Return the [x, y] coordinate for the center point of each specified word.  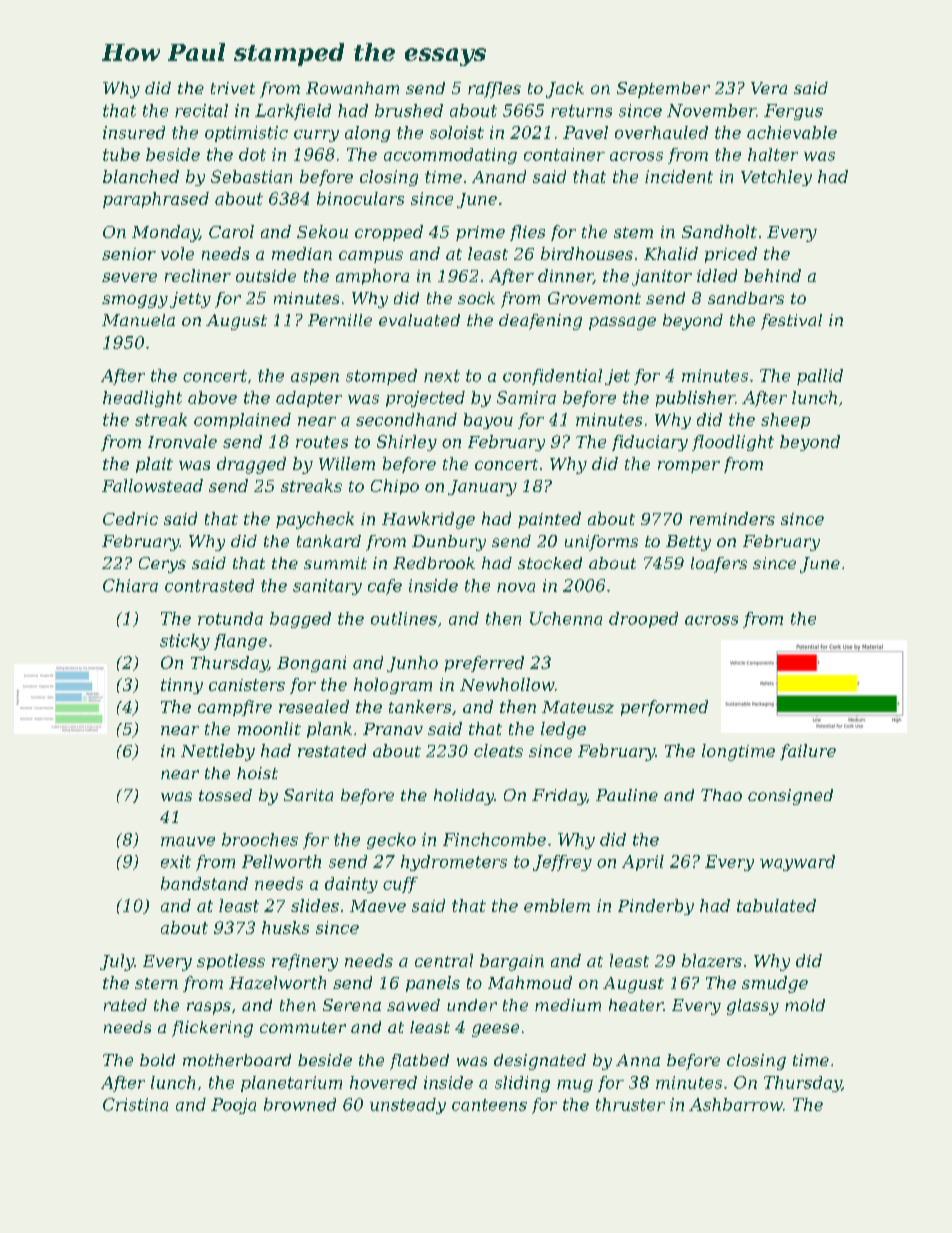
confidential [552, 377]
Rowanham [352, 88]
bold [157, 1060]
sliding [522, 1084]
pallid [820, 377]
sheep [785, 421]
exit [176, 861]
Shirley [407, 443]
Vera [769, 88]
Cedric [130, 518]
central [444, 960]
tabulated [776, 905]
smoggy [135, 301]
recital [201, 110]
